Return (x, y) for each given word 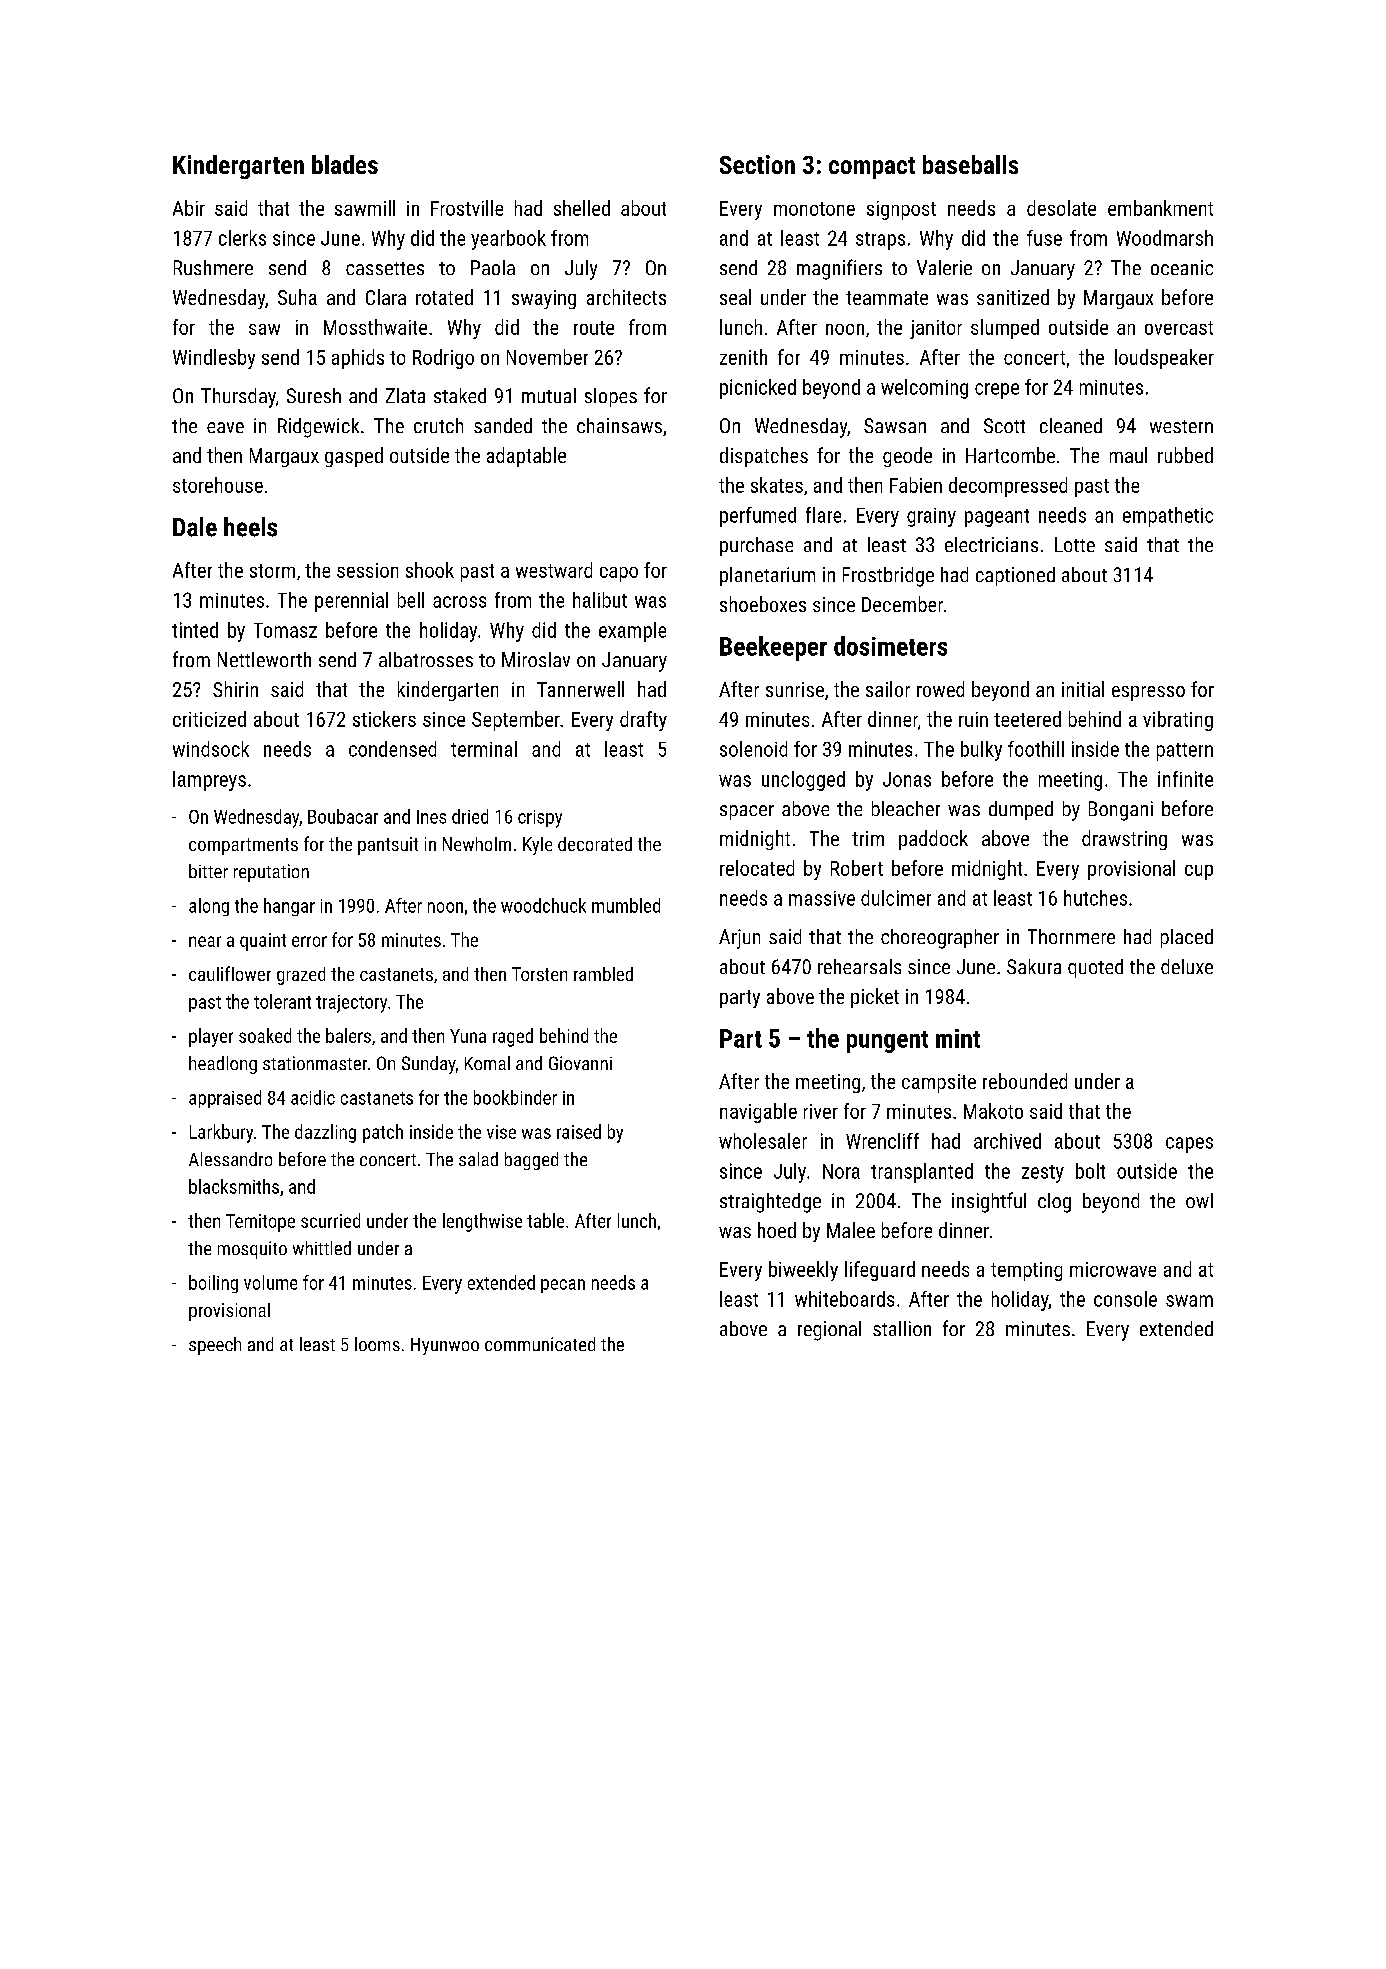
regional (829, 1331)
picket (875, 998)
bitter (208, 871)
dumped (1021, 810)
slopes (611, 397)
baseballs (970, 164)
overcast (1179, 328)
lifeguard (880, 1271)
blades (345, 164)
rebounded (1025, 1081)
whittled (322, 1248)
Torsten (539, 974)
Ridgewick (318, 428)
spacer (747, 812)
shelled (582, 208)
